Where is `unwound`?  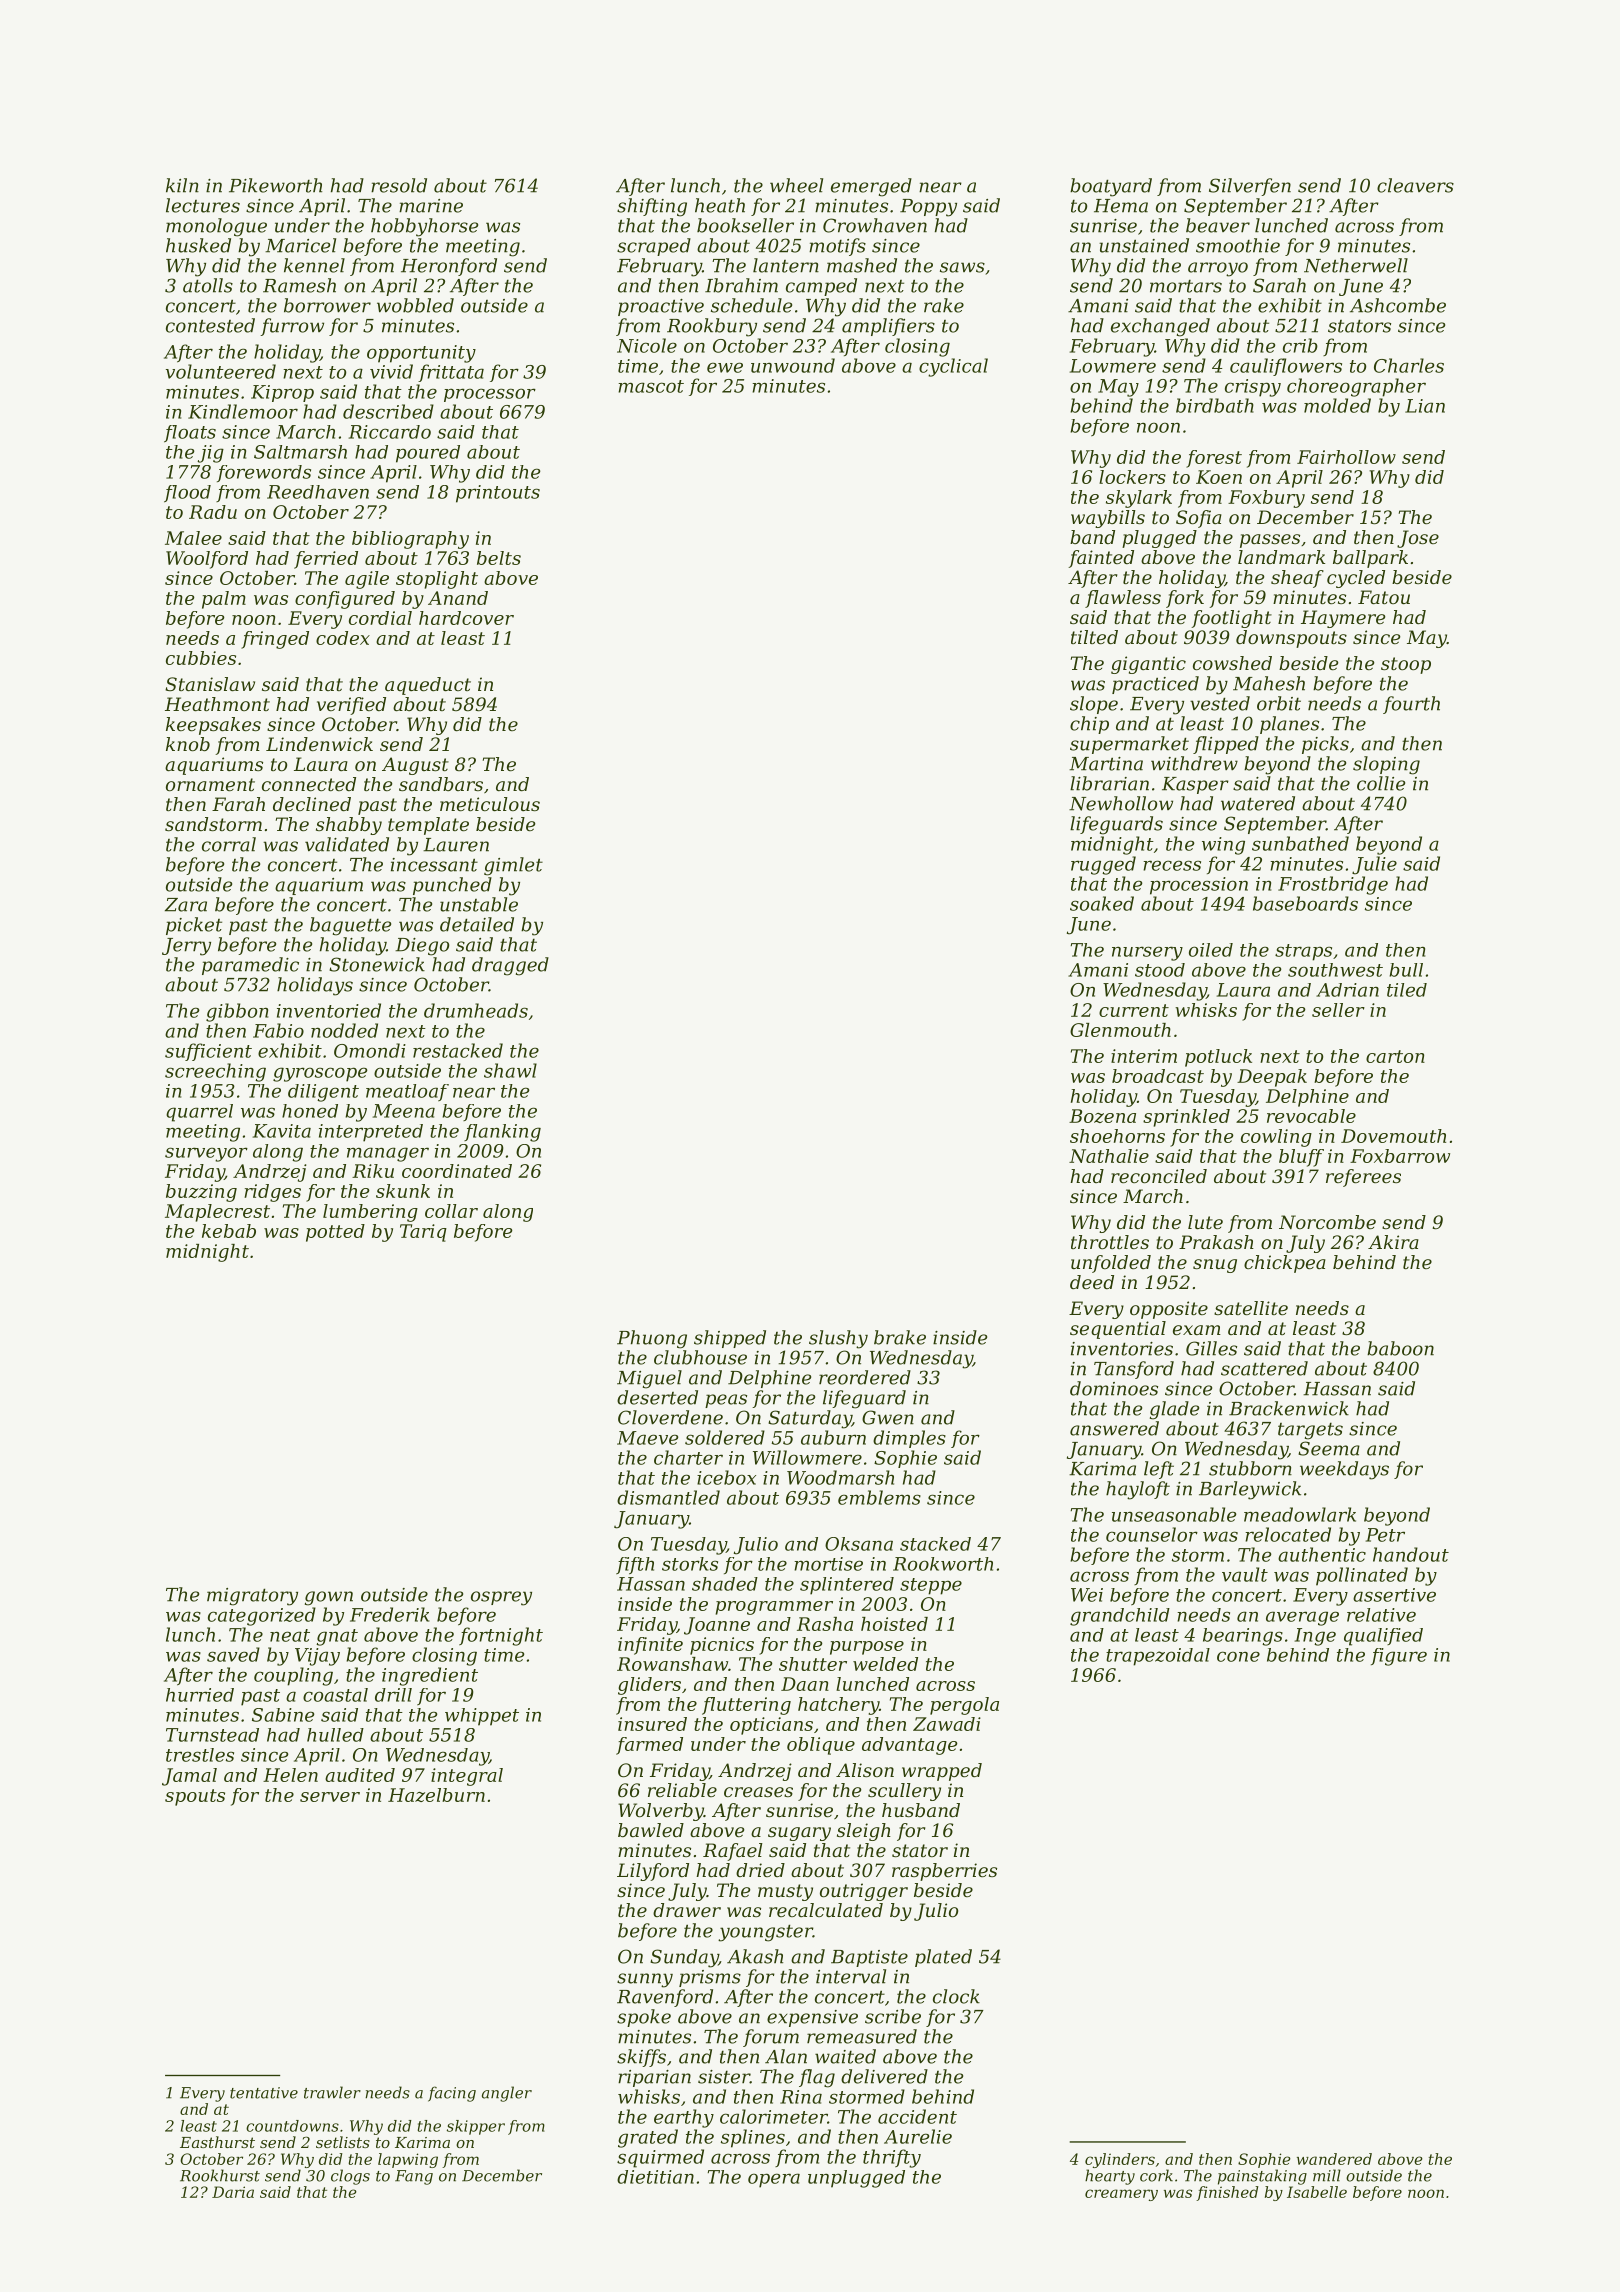
unwound is located at coordinates (793, 365).
